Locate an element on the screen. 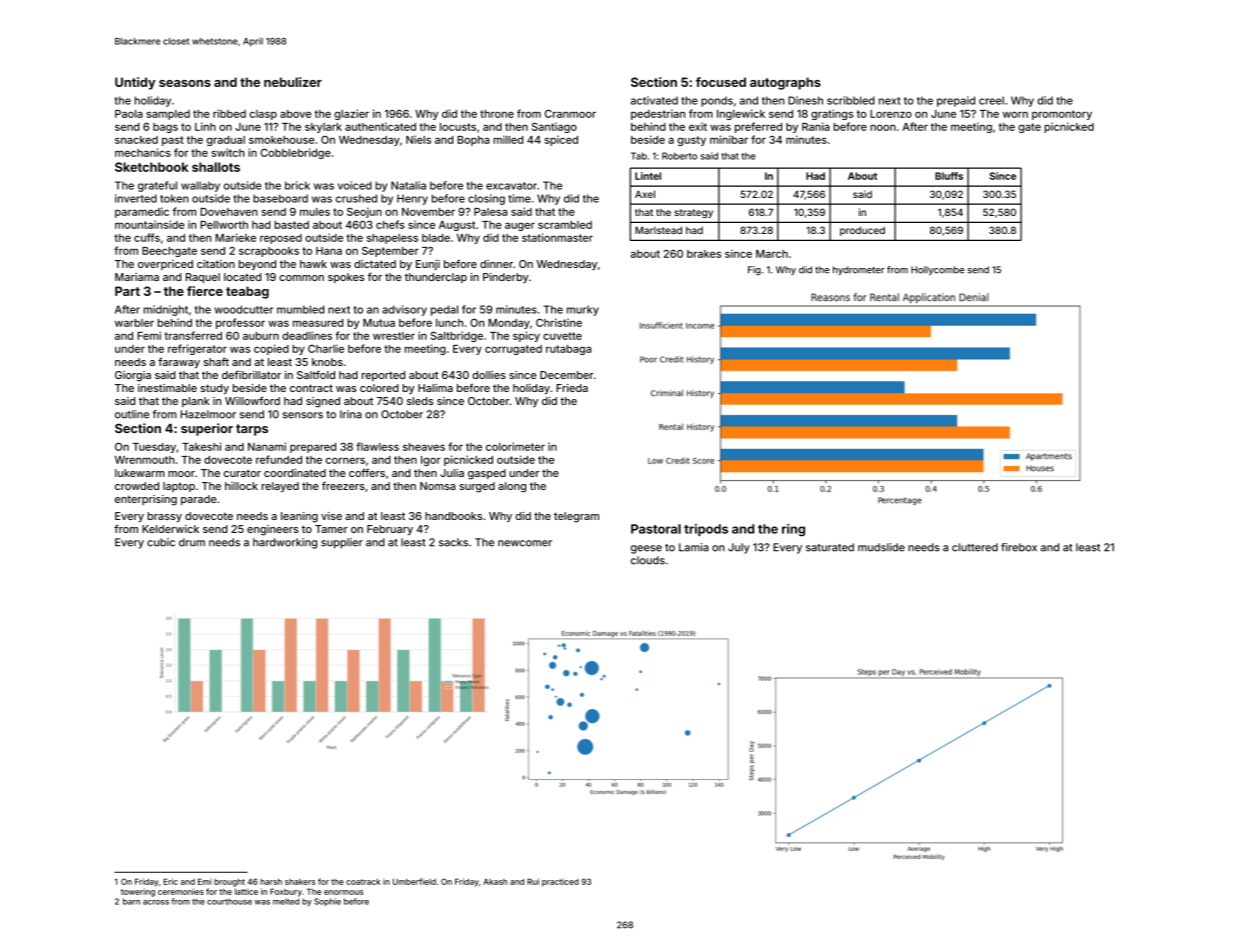 This screenshot has width=1233, height=952. shallots is located at coordinates (216, 167).
